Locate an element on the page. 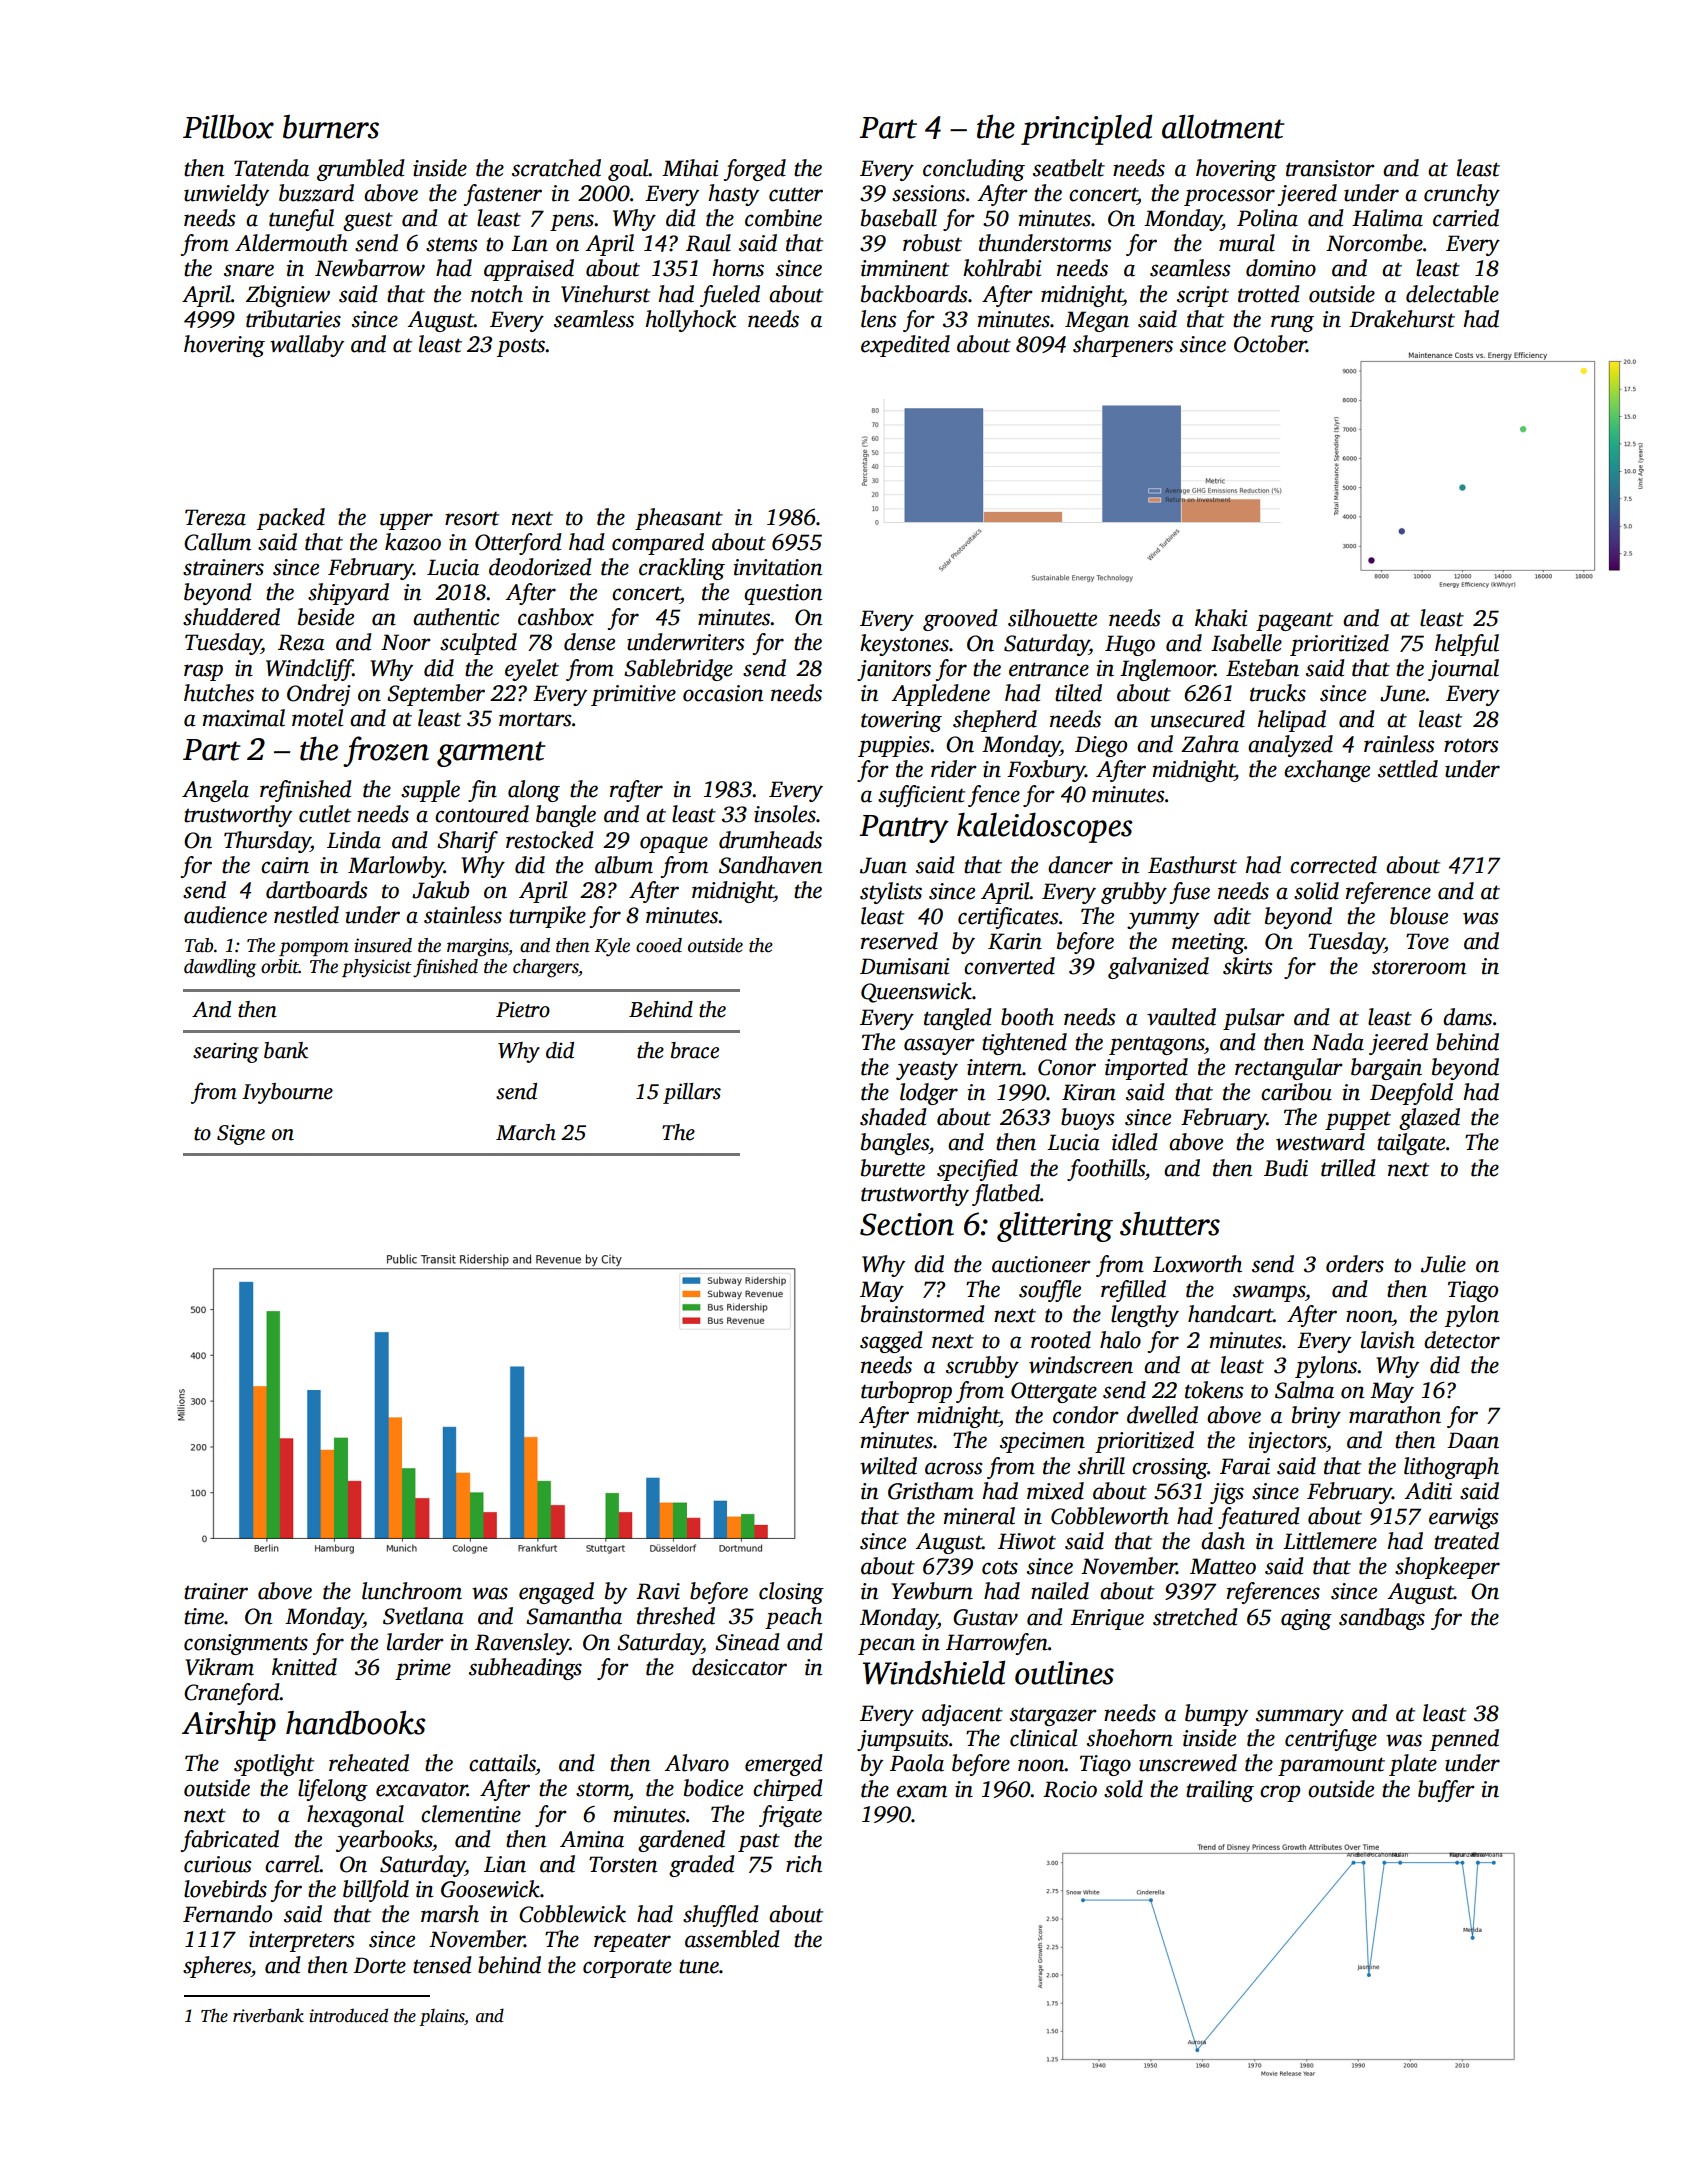 This page has width=1683, height=2178. Loxworth is located at coordinates (1197, 1264).
